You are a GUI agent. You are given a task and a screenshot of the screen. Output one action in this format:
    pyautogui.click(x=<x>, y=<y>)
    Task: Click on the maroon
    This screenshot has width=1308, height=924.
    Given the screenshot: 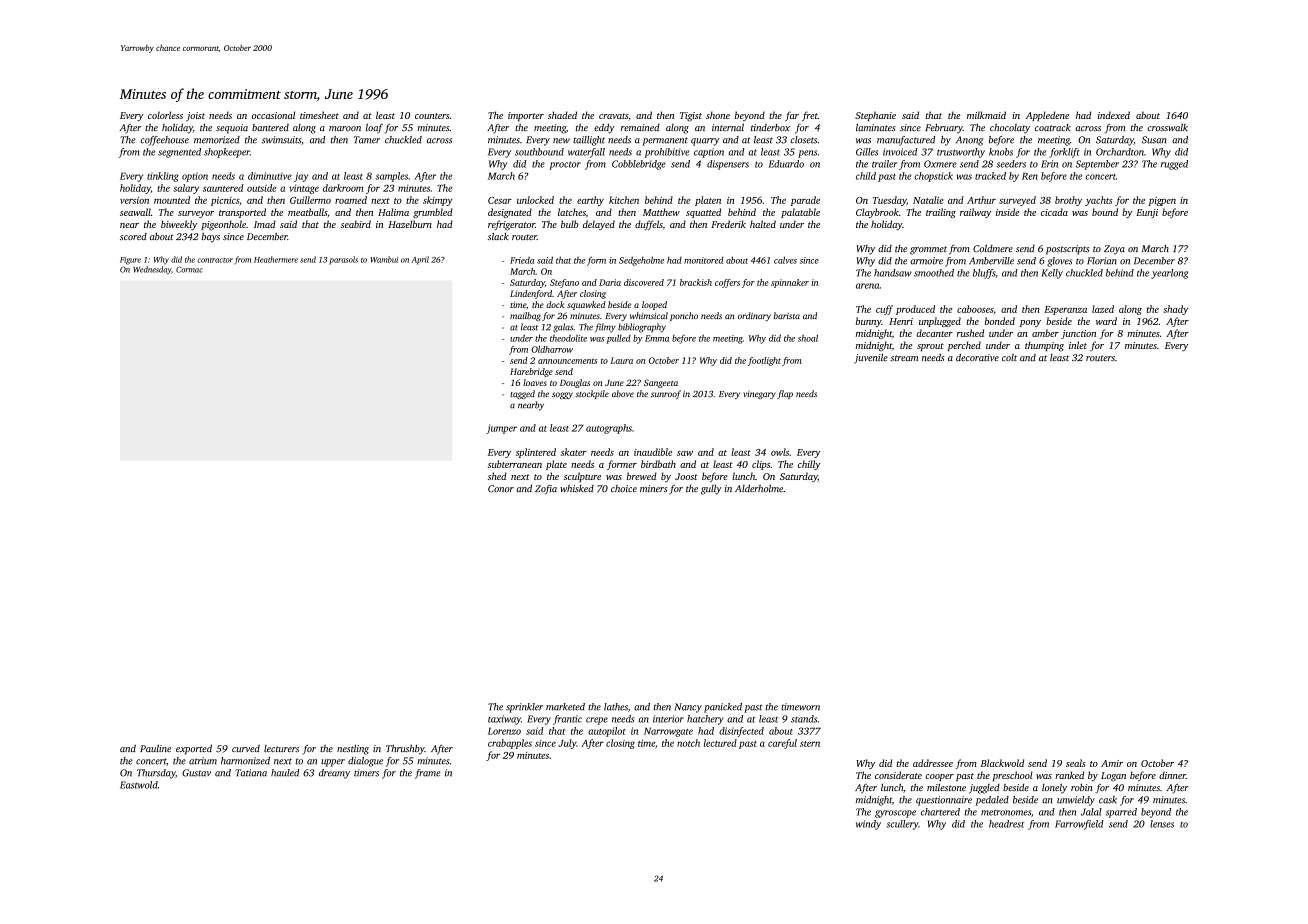 What is the action you would take?
    pyautogui.click(x=345, y=128)
